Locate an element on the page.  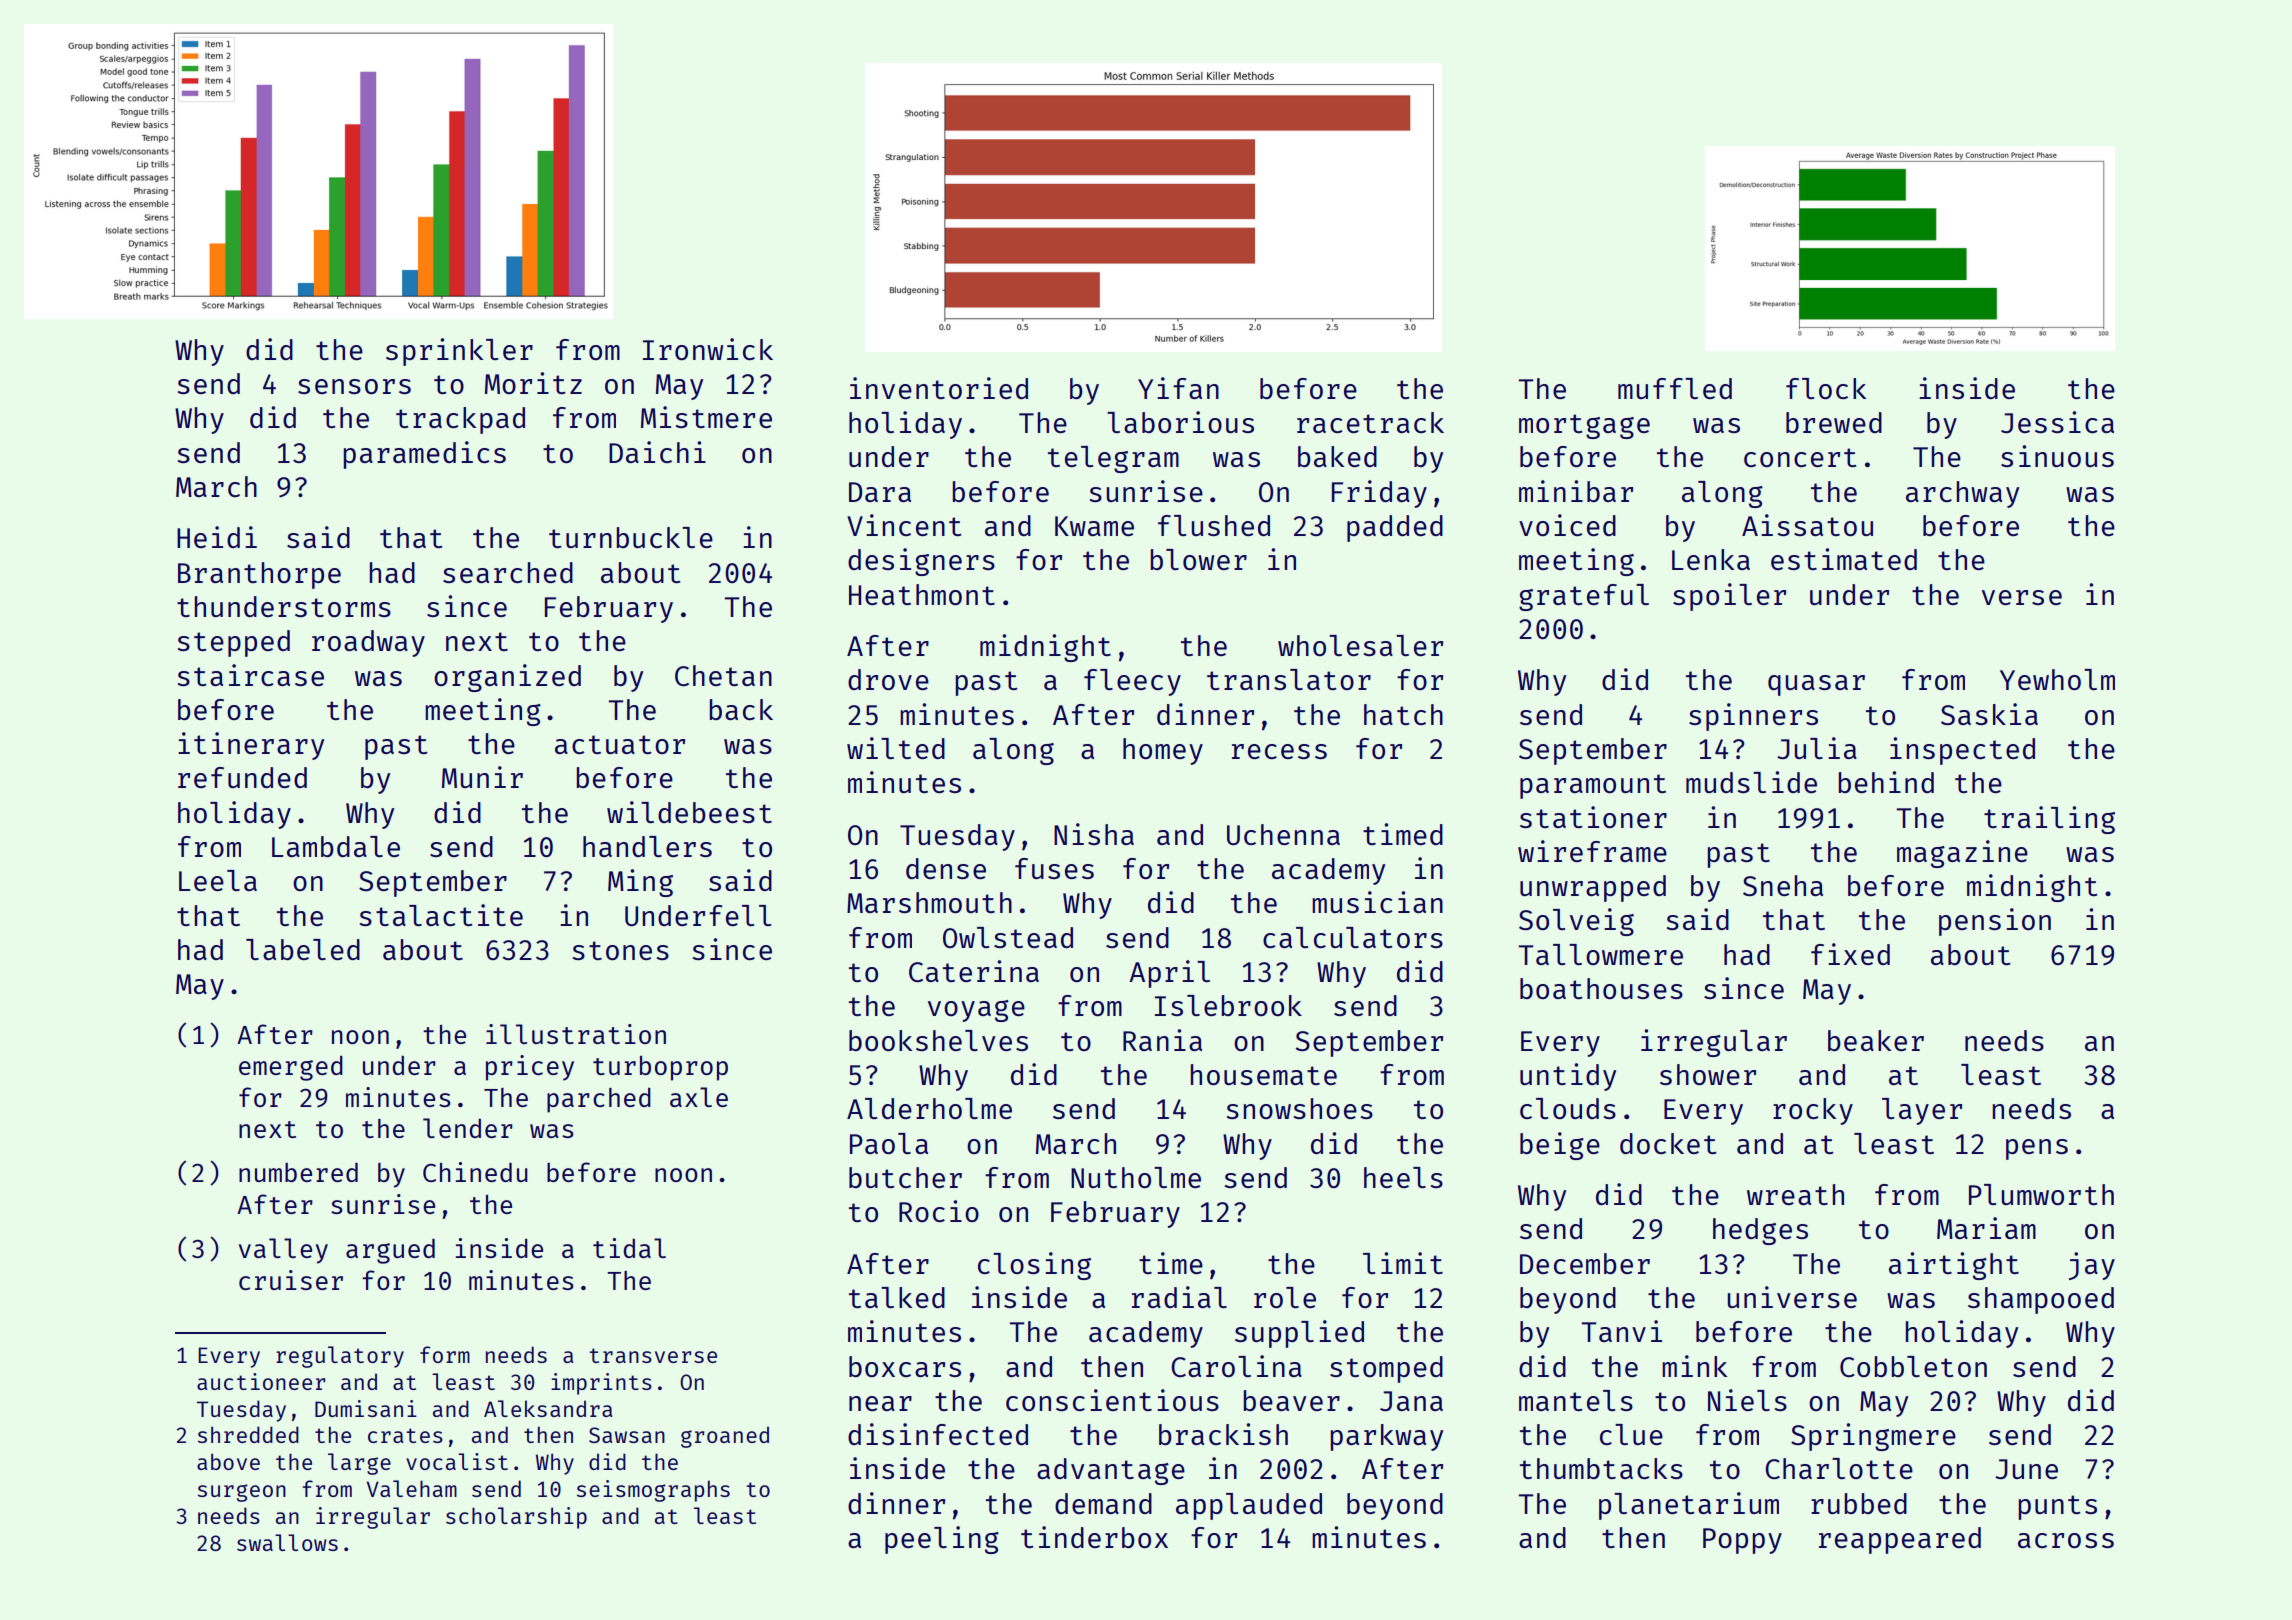
inventoried is located at coordinates (939, 388).
